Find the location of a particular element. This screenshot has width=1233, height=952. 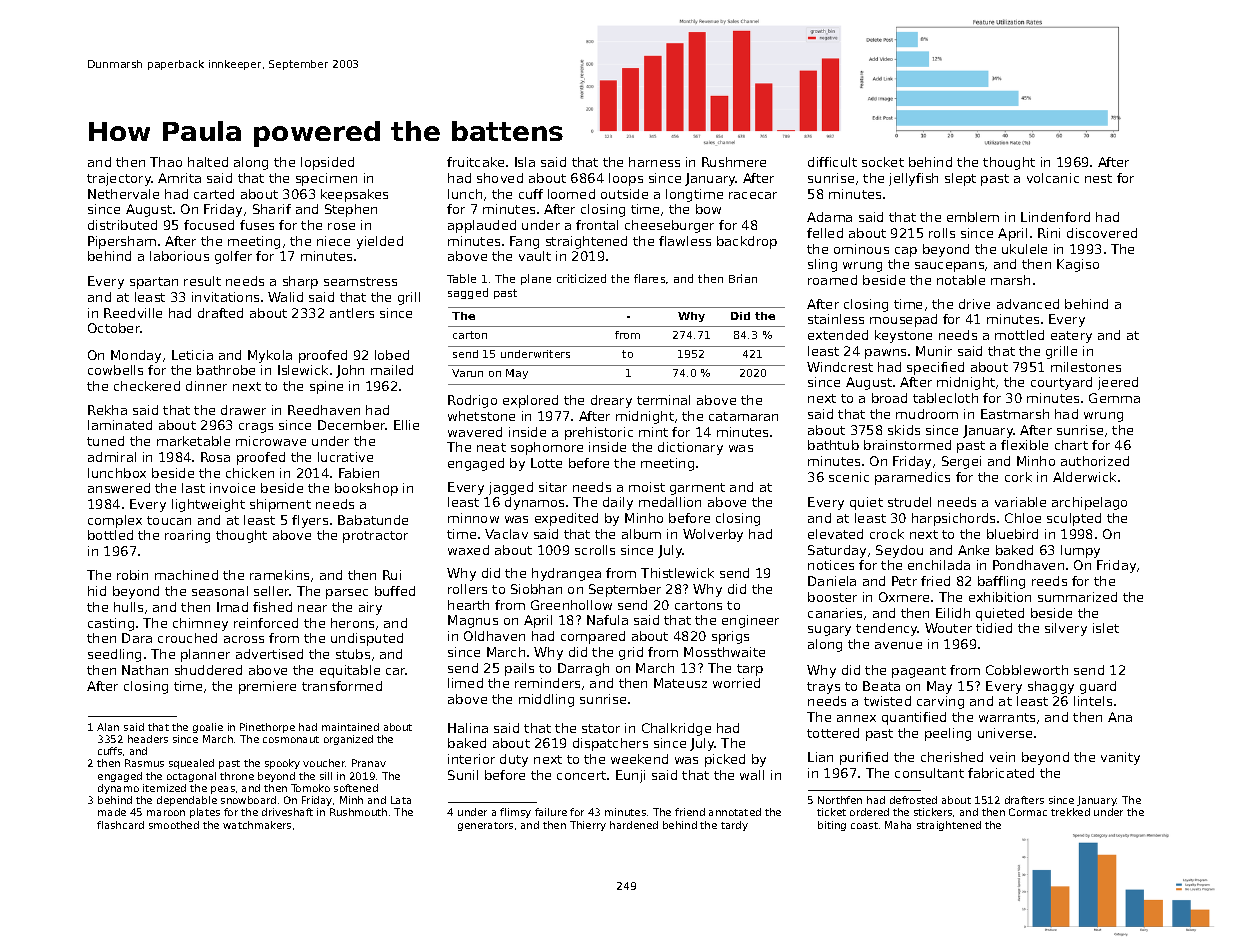

harness is located at coordinates (654, 162).
